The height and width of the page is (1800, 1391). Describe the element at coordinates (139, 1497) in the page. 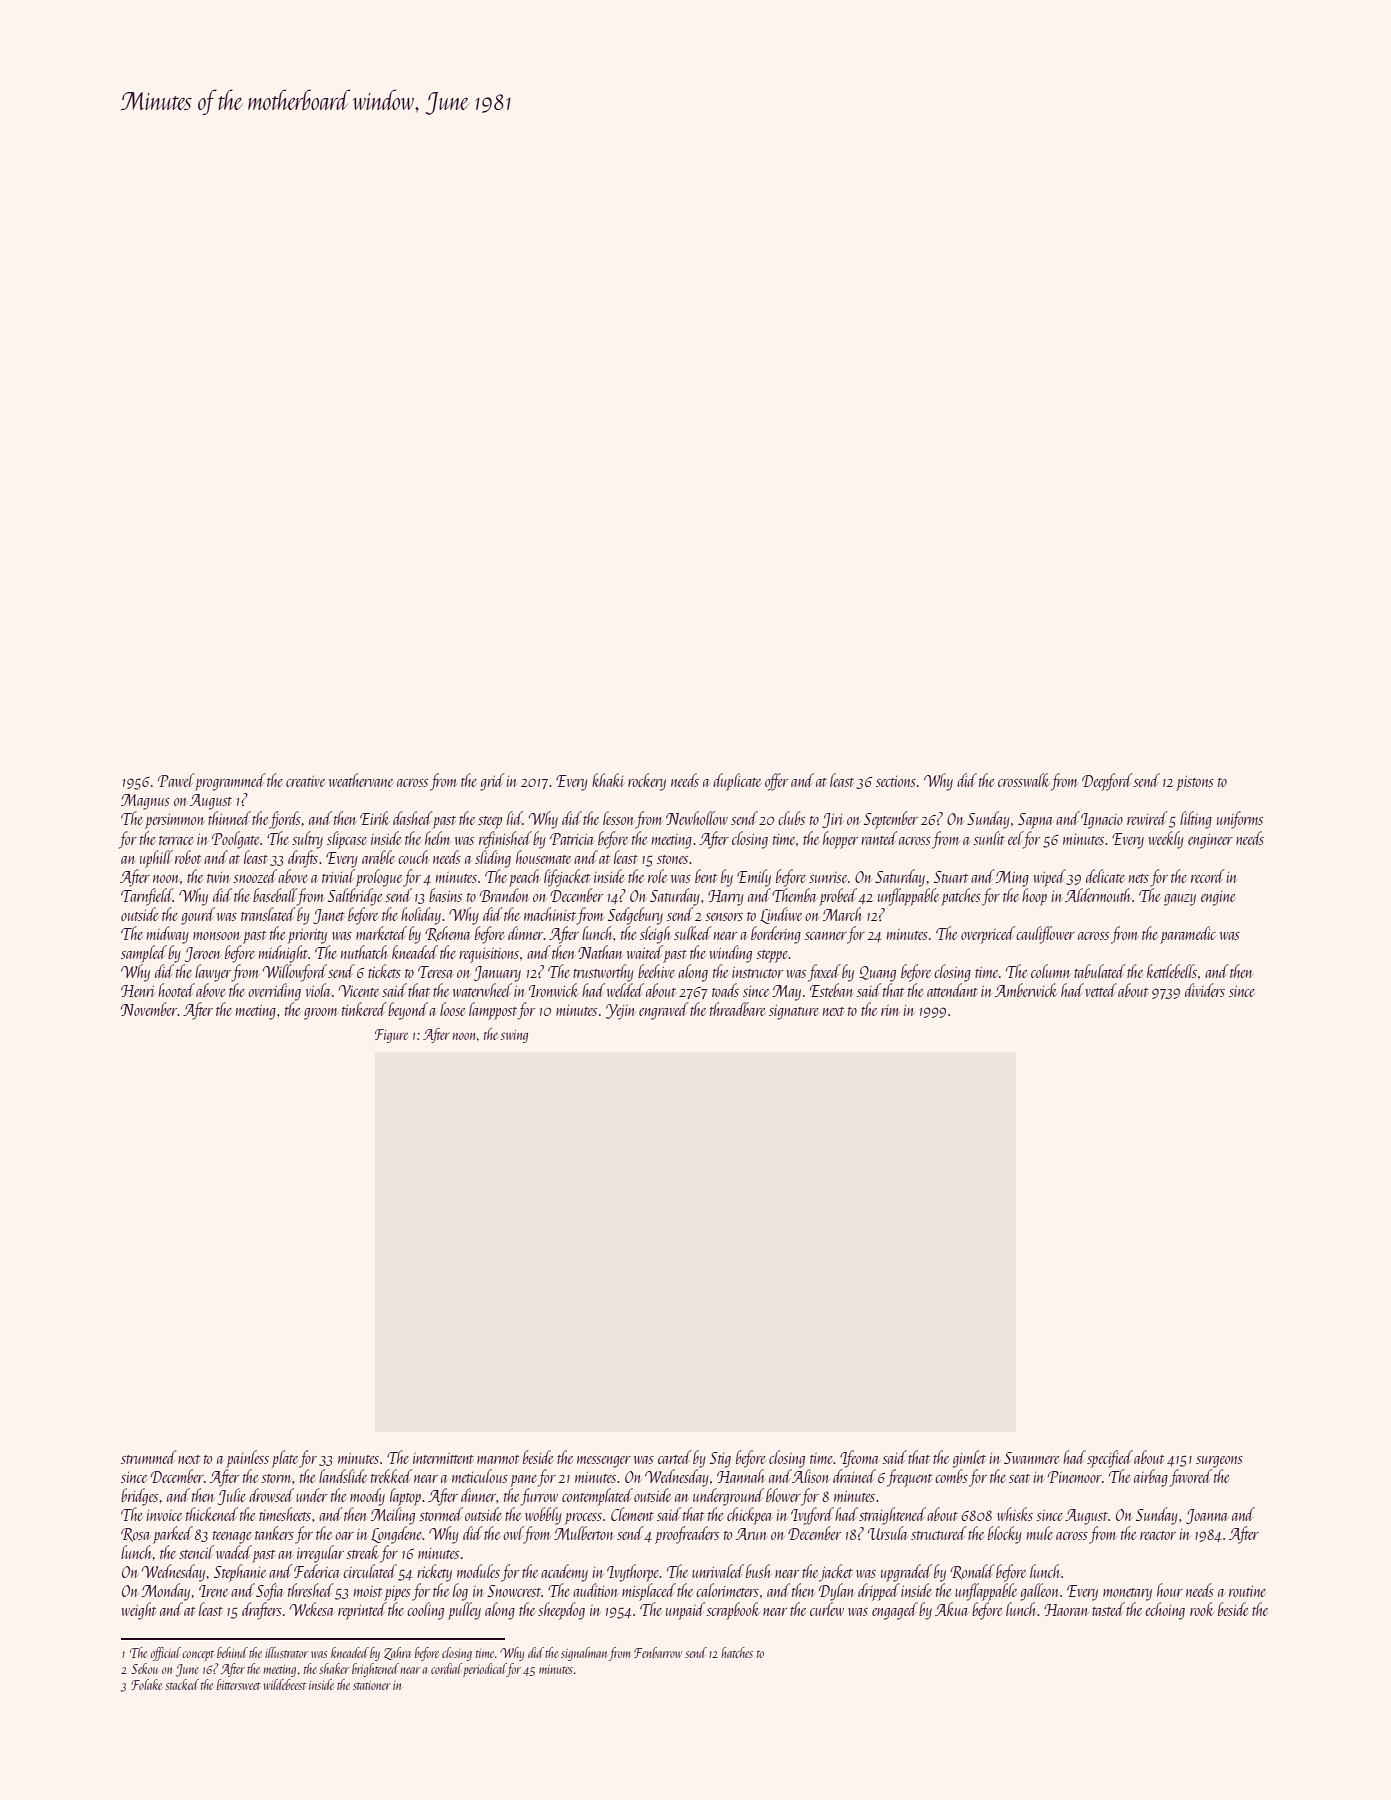

I see `bridges` at that location.
